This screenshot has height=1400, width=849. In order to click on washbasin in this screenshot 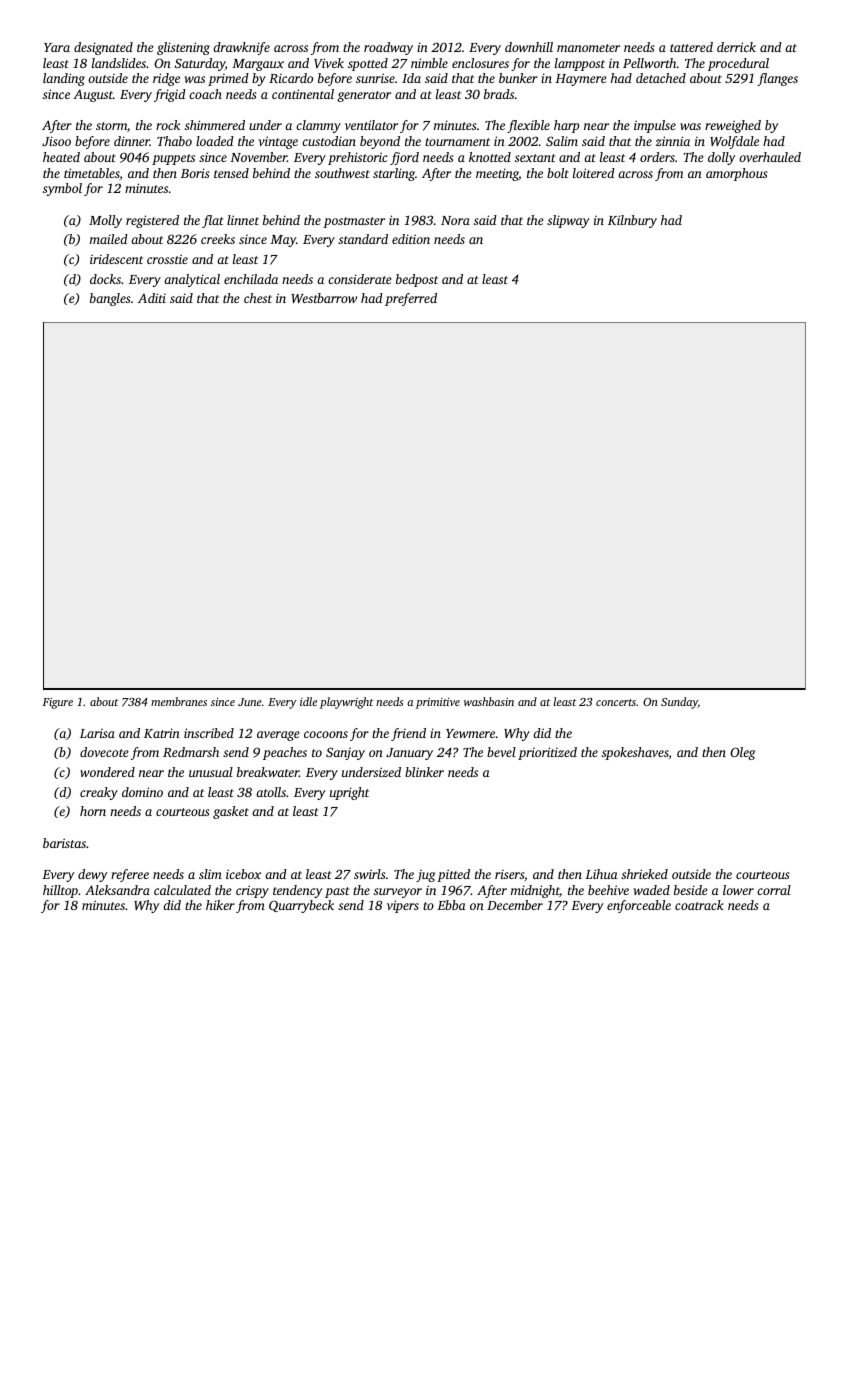, I will do `click(489, 701)`.
